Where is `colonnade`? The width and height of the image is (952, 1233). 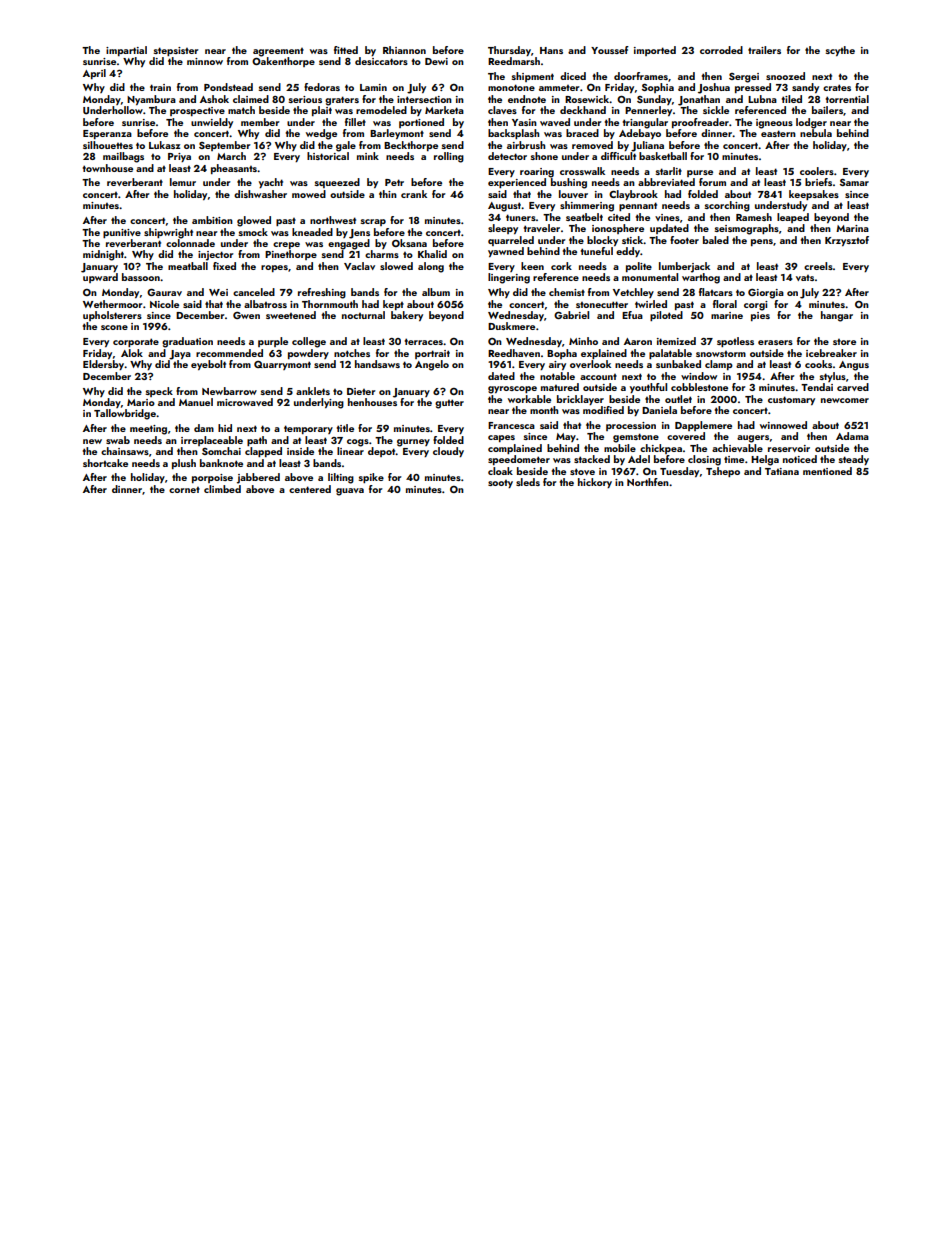 colonnade is located at coordinates (190, 243).
